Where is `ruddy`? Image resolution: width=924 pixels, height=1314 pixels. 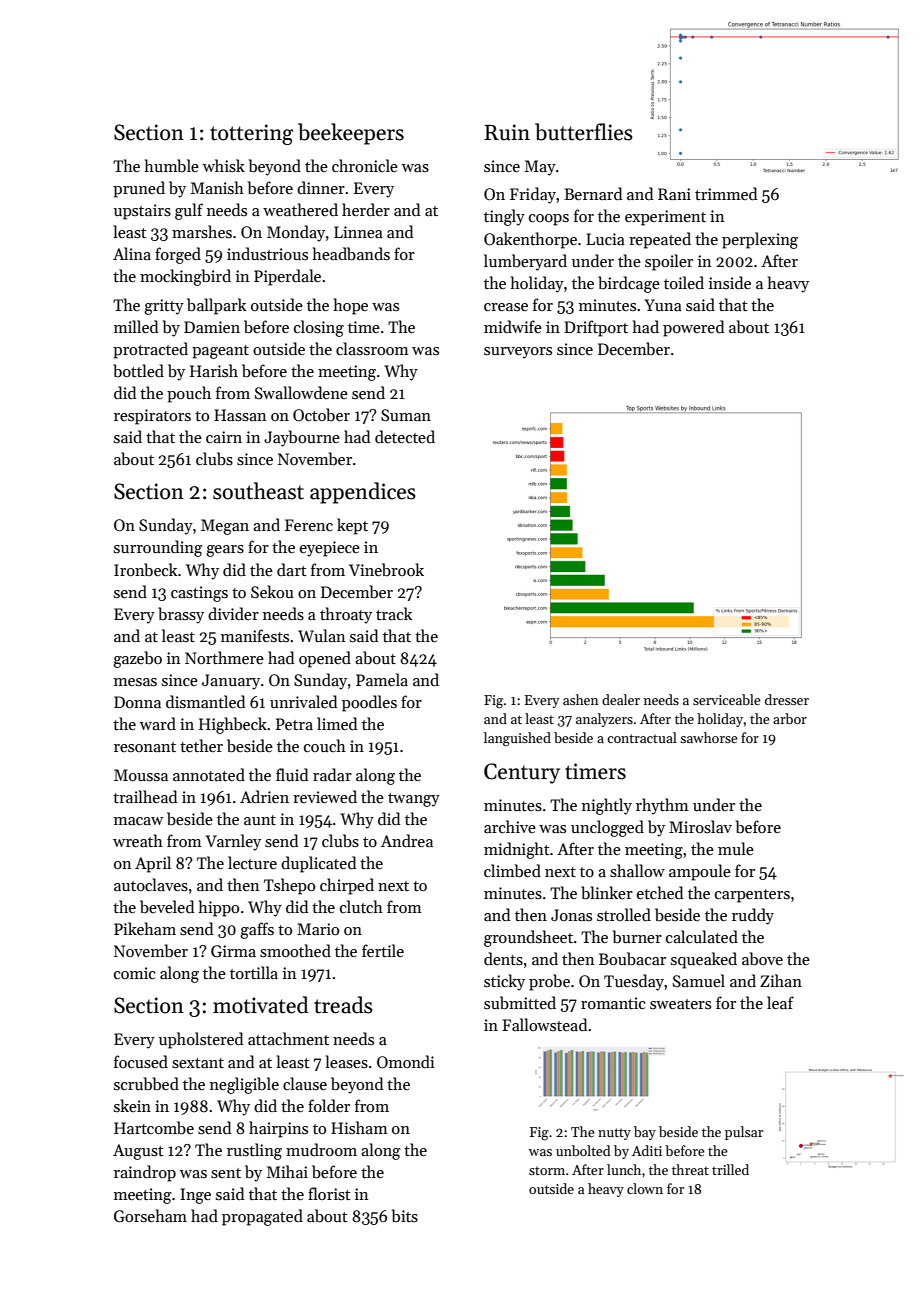 ruddy is located at coordinates (753, 916).
